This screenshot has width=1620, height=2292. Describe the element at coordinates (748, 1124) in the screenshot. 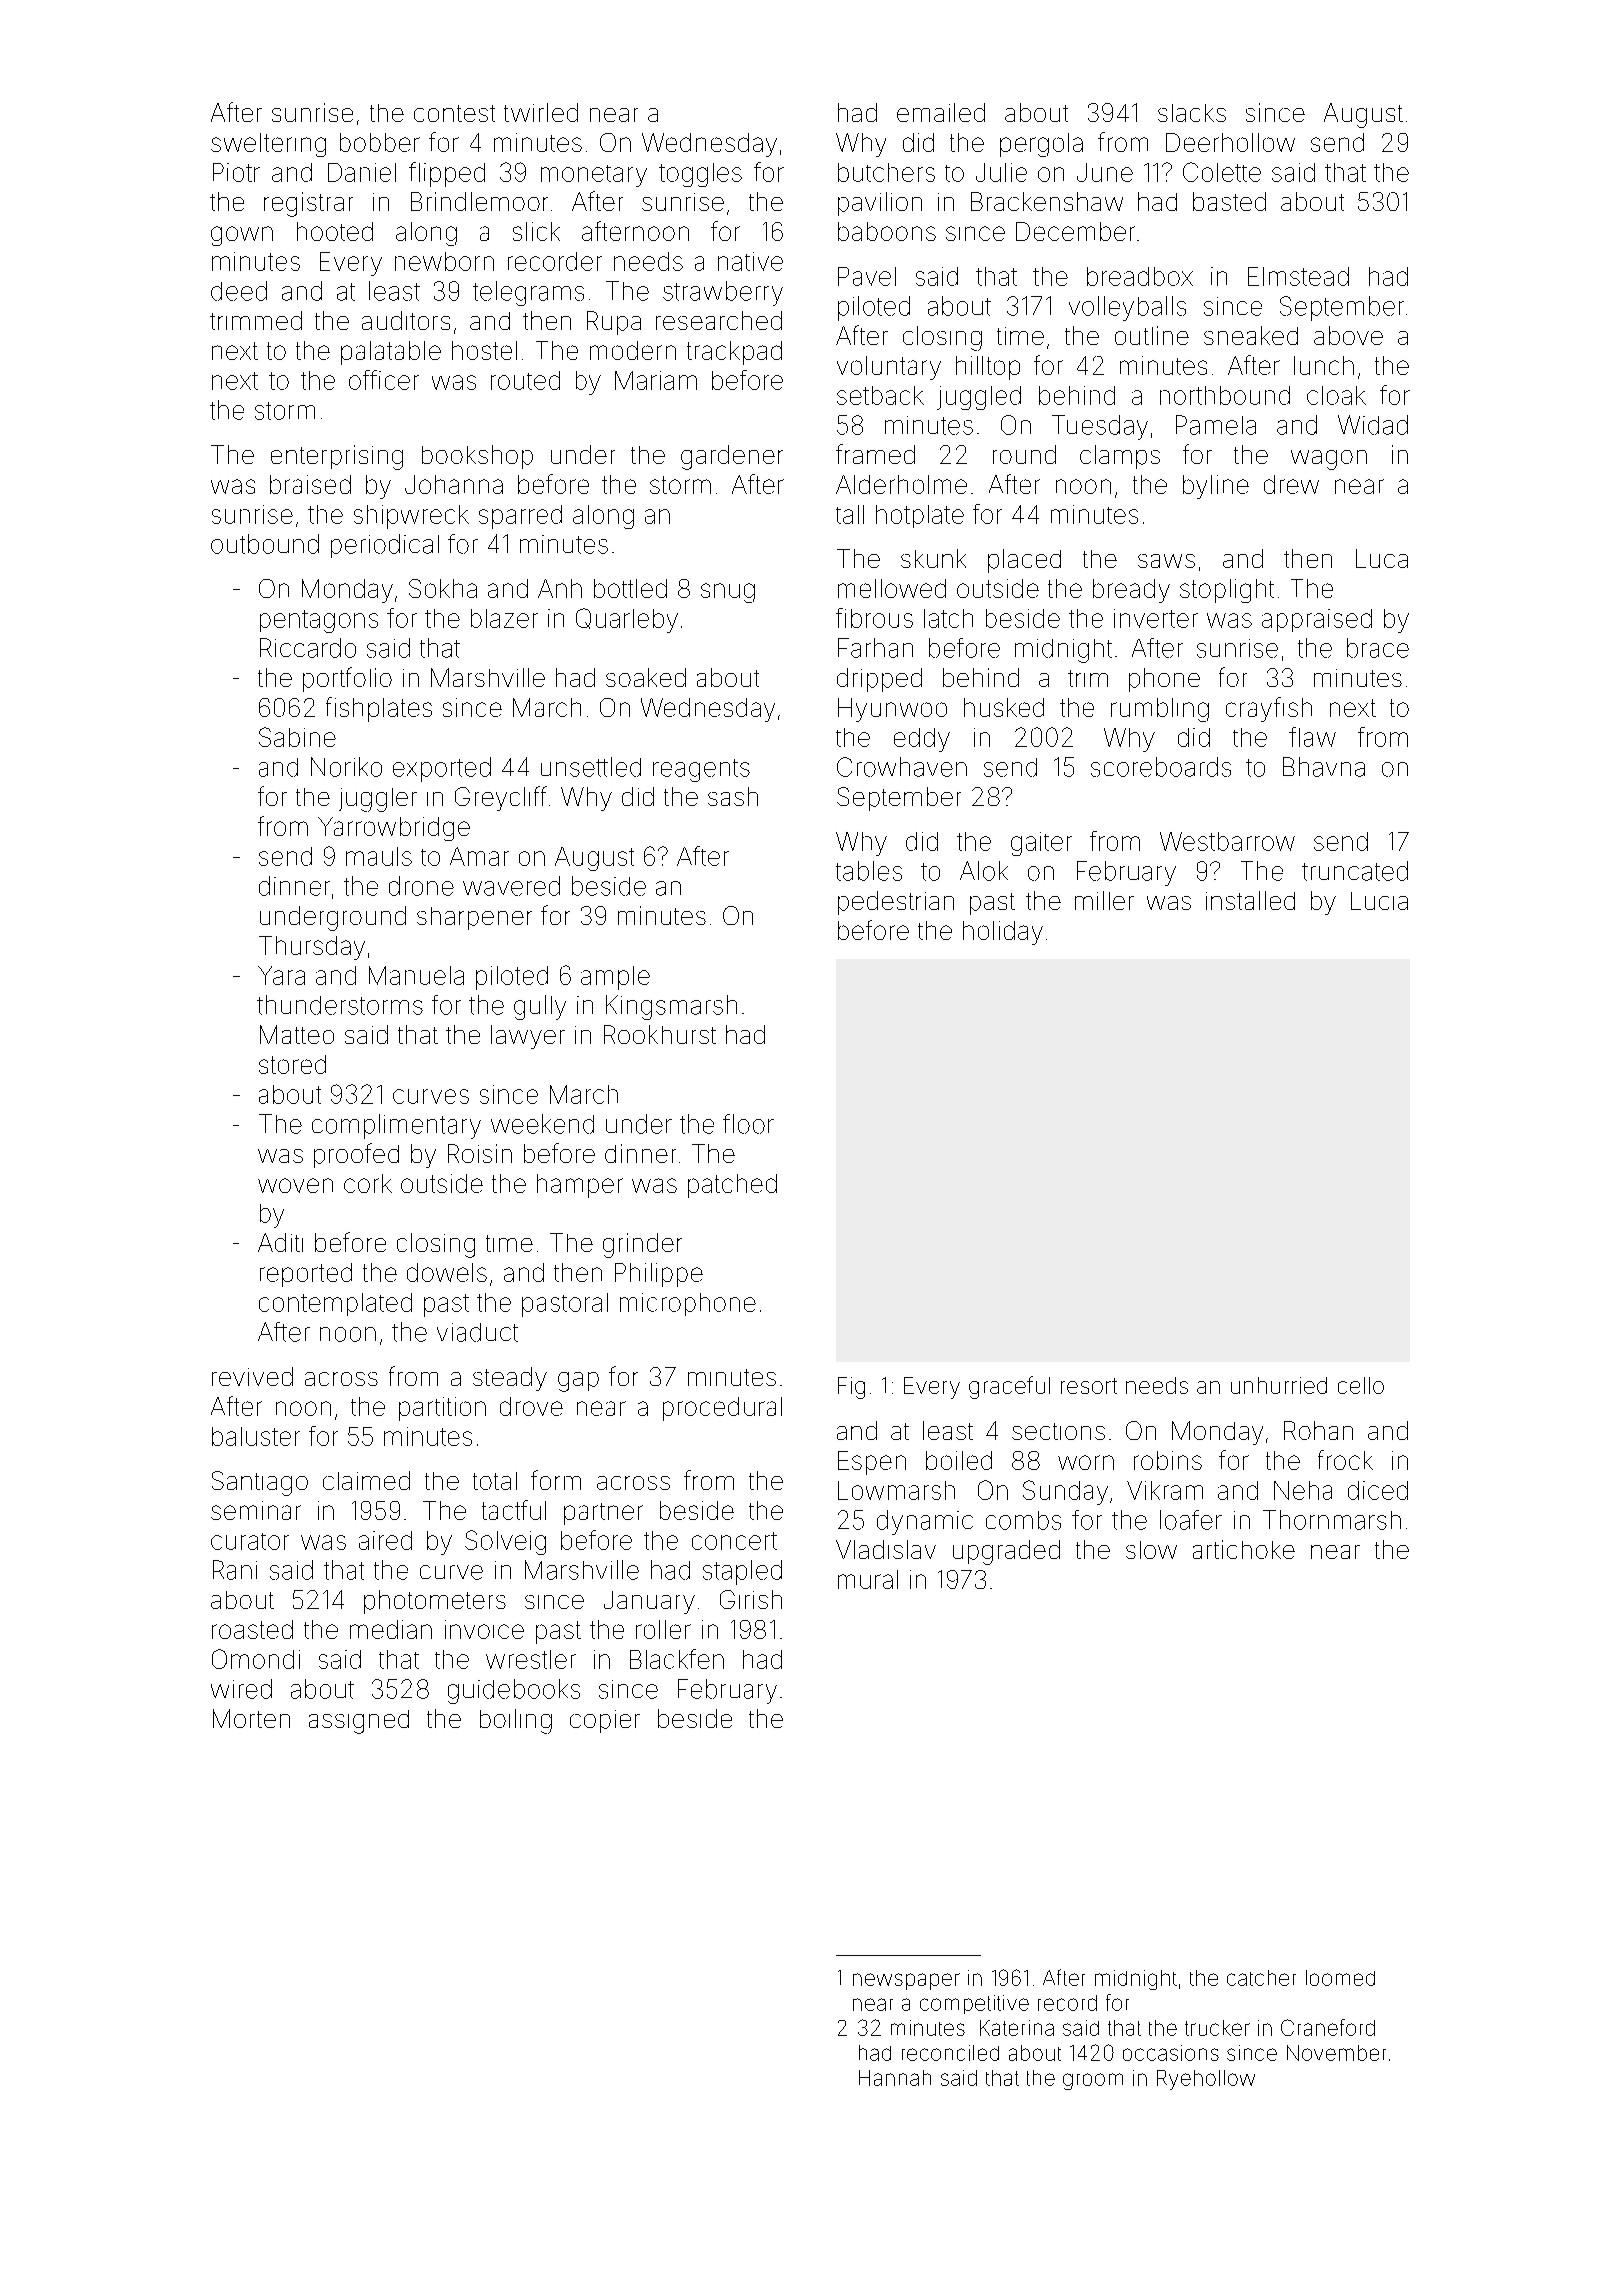

I see `floor` at that location.
